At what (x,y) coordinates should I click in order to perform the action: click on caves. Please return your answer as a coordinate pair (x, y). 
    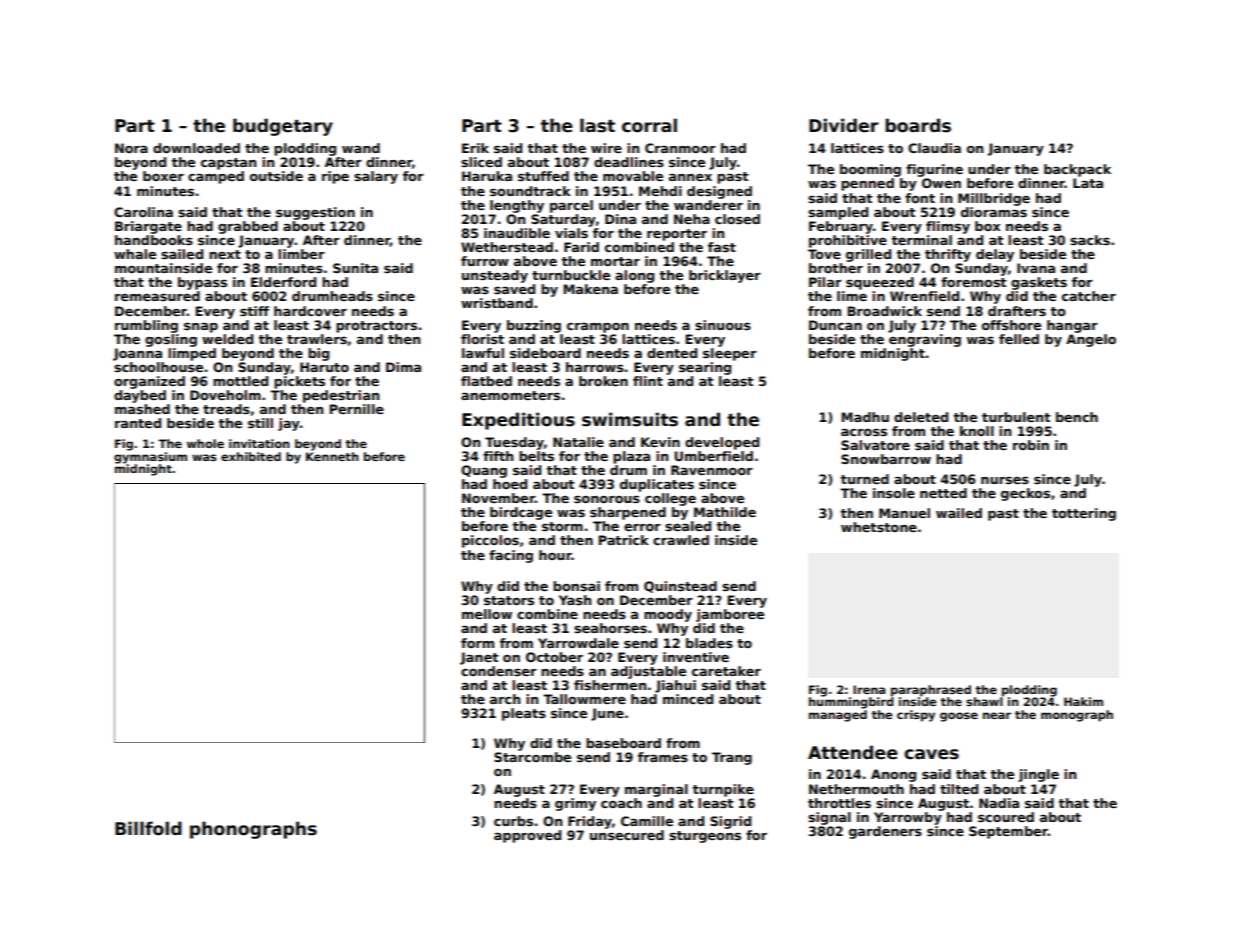
    Looking at the image, I should click on (931, 754).
